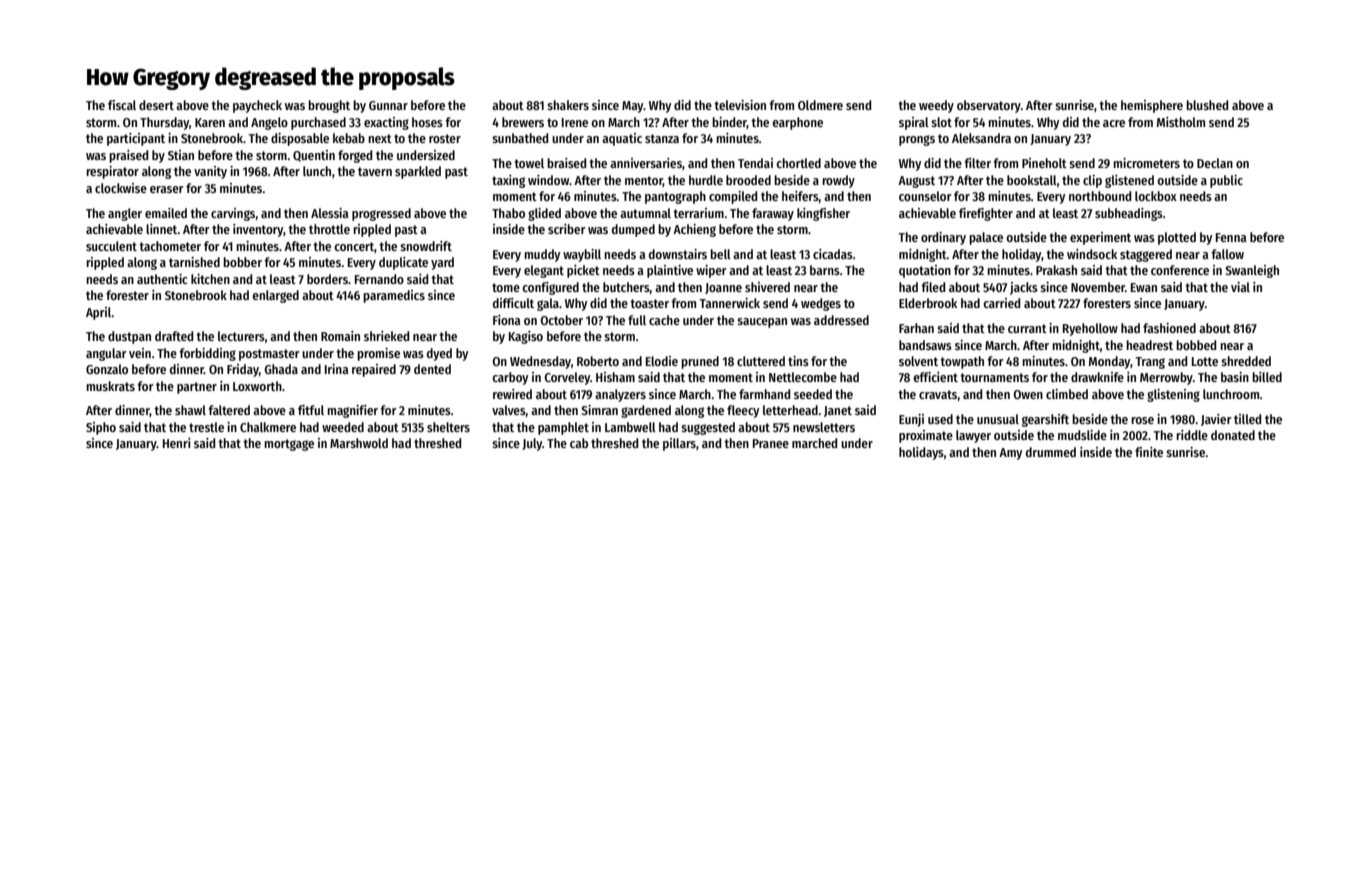  I want to click on Ryehollow, so click(1090, 329).
